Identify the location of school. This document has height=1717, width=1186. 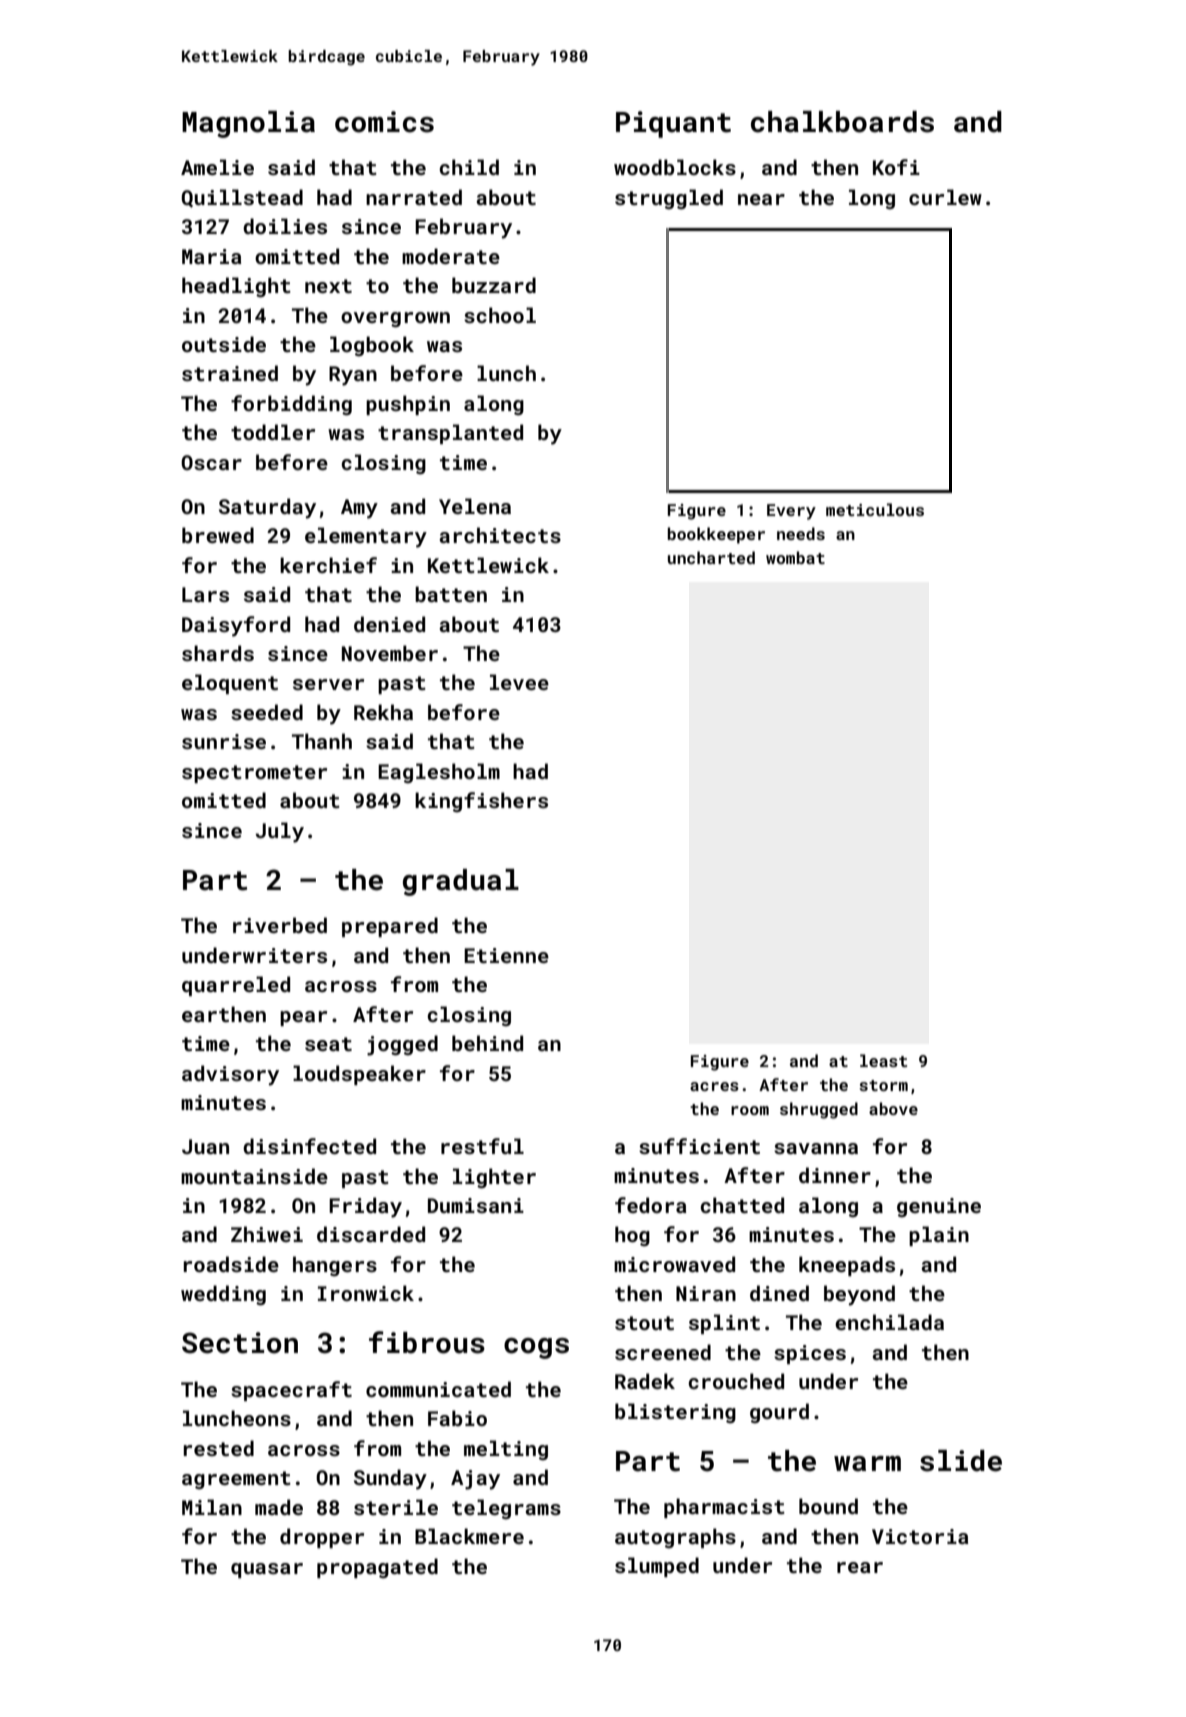
(500, 315).
